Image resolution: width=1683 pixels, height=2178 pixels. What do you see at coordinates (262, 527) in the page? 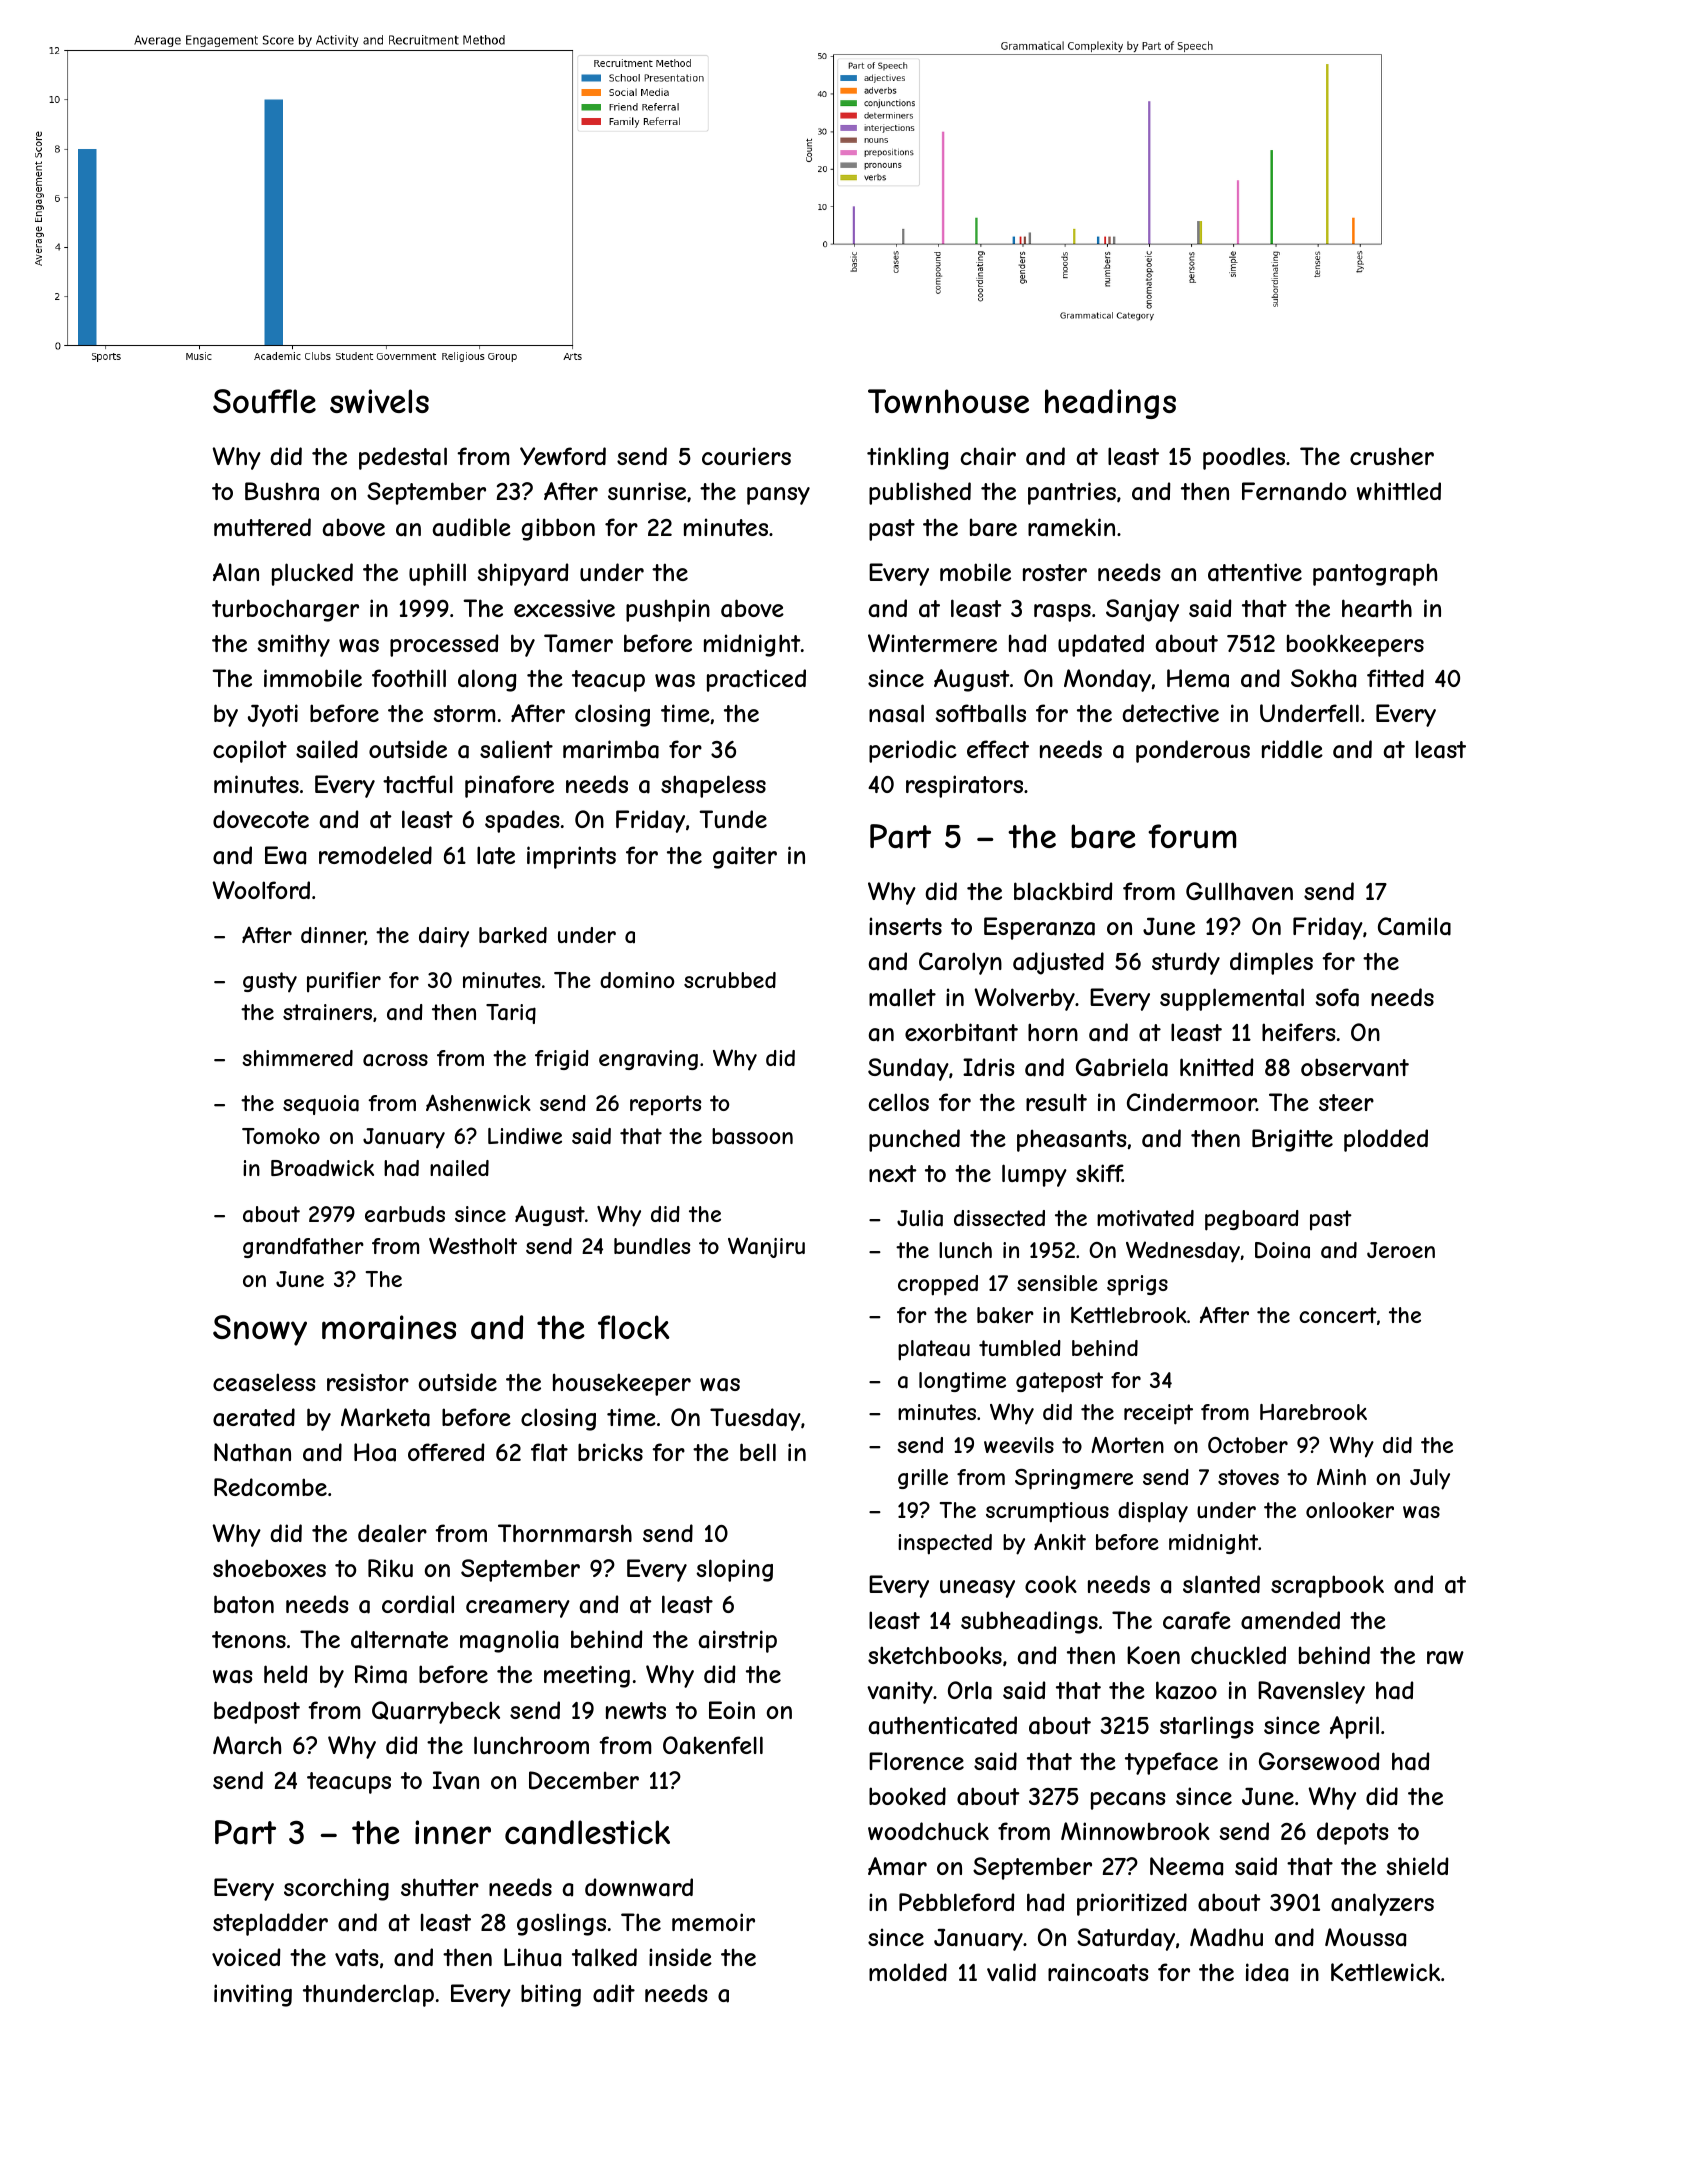
I see `muttered` at bounding box center [262, 527].
